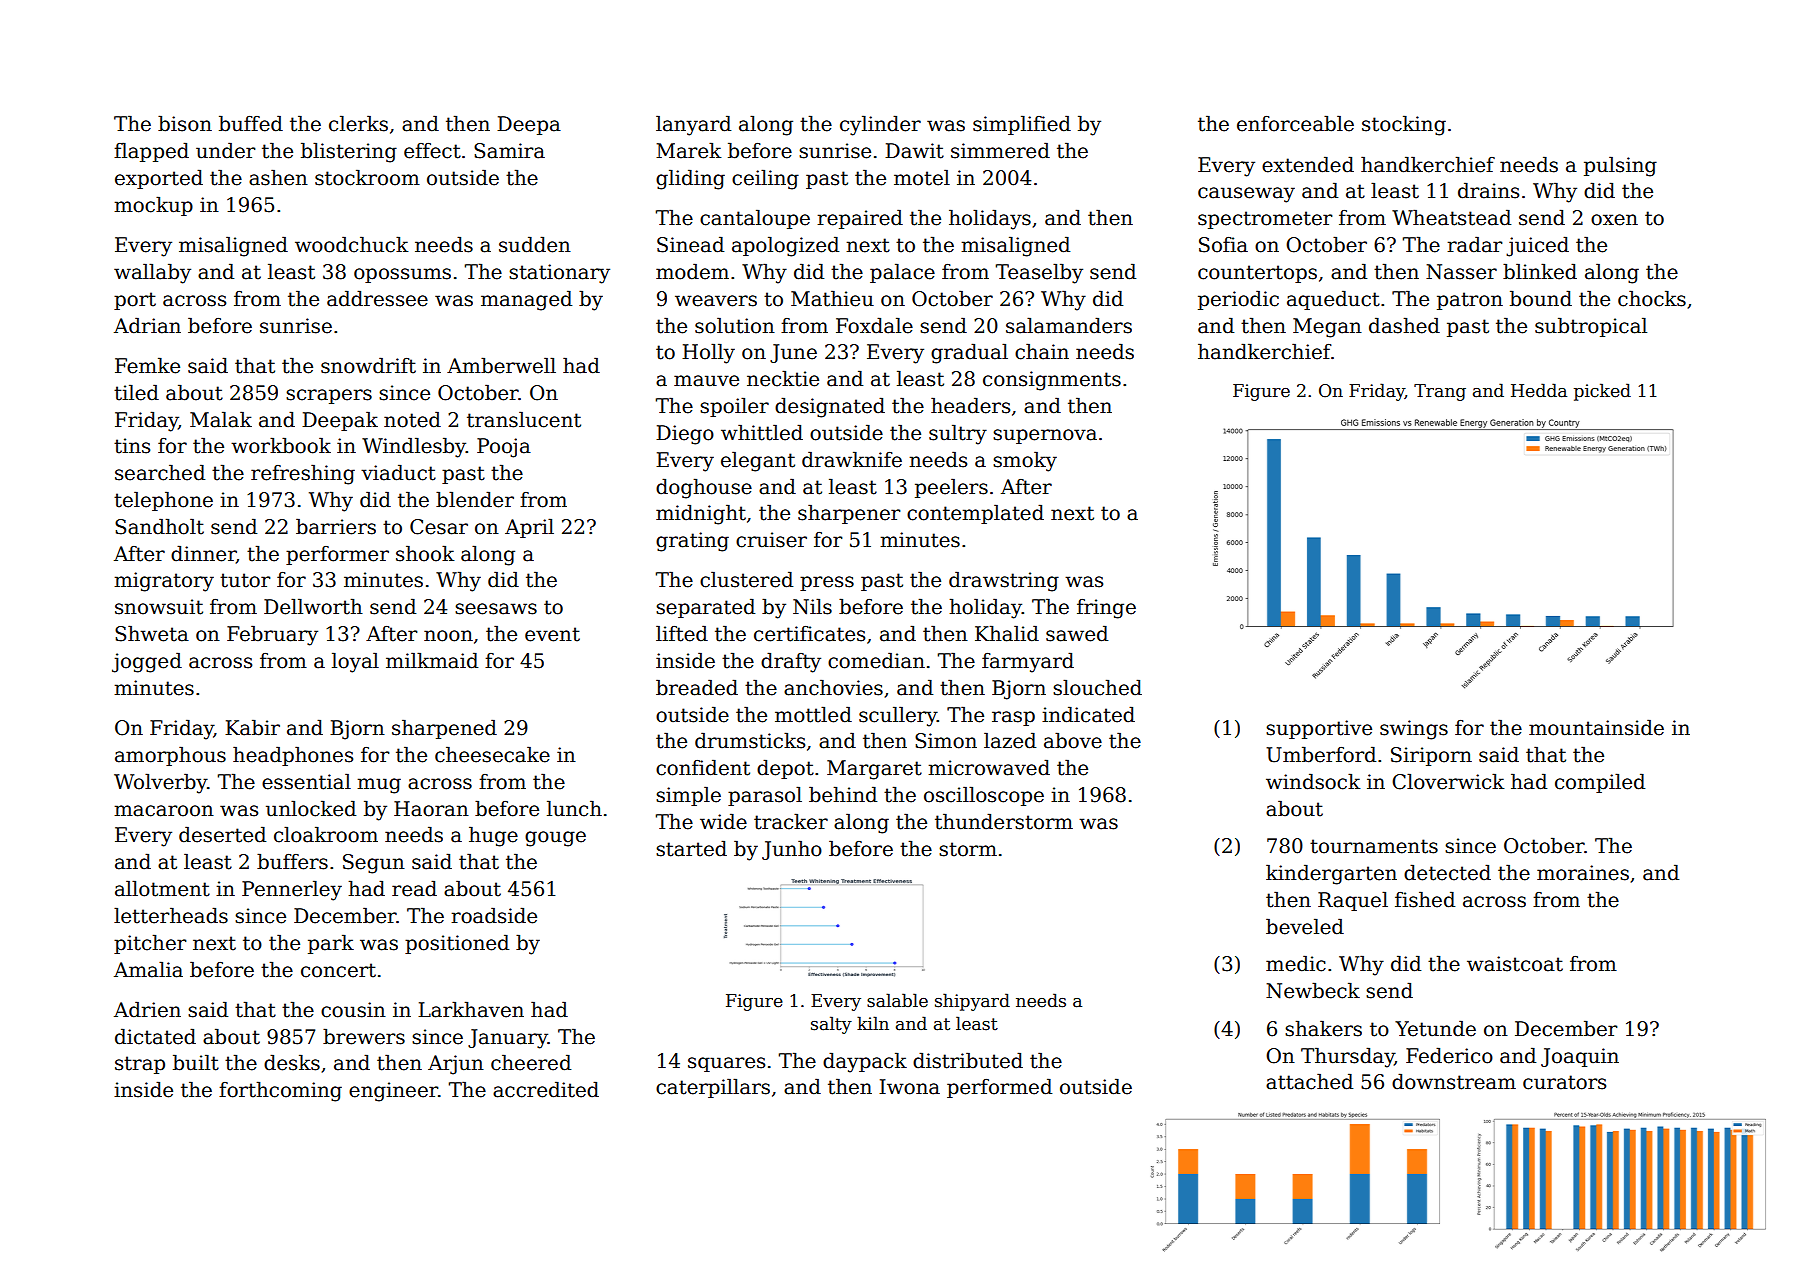 The width and height of the page is (1808, 1279). What do you see at coordinates (1591, 327) in the page?
I see `subtropical` at bounding box center [1591, 327].
